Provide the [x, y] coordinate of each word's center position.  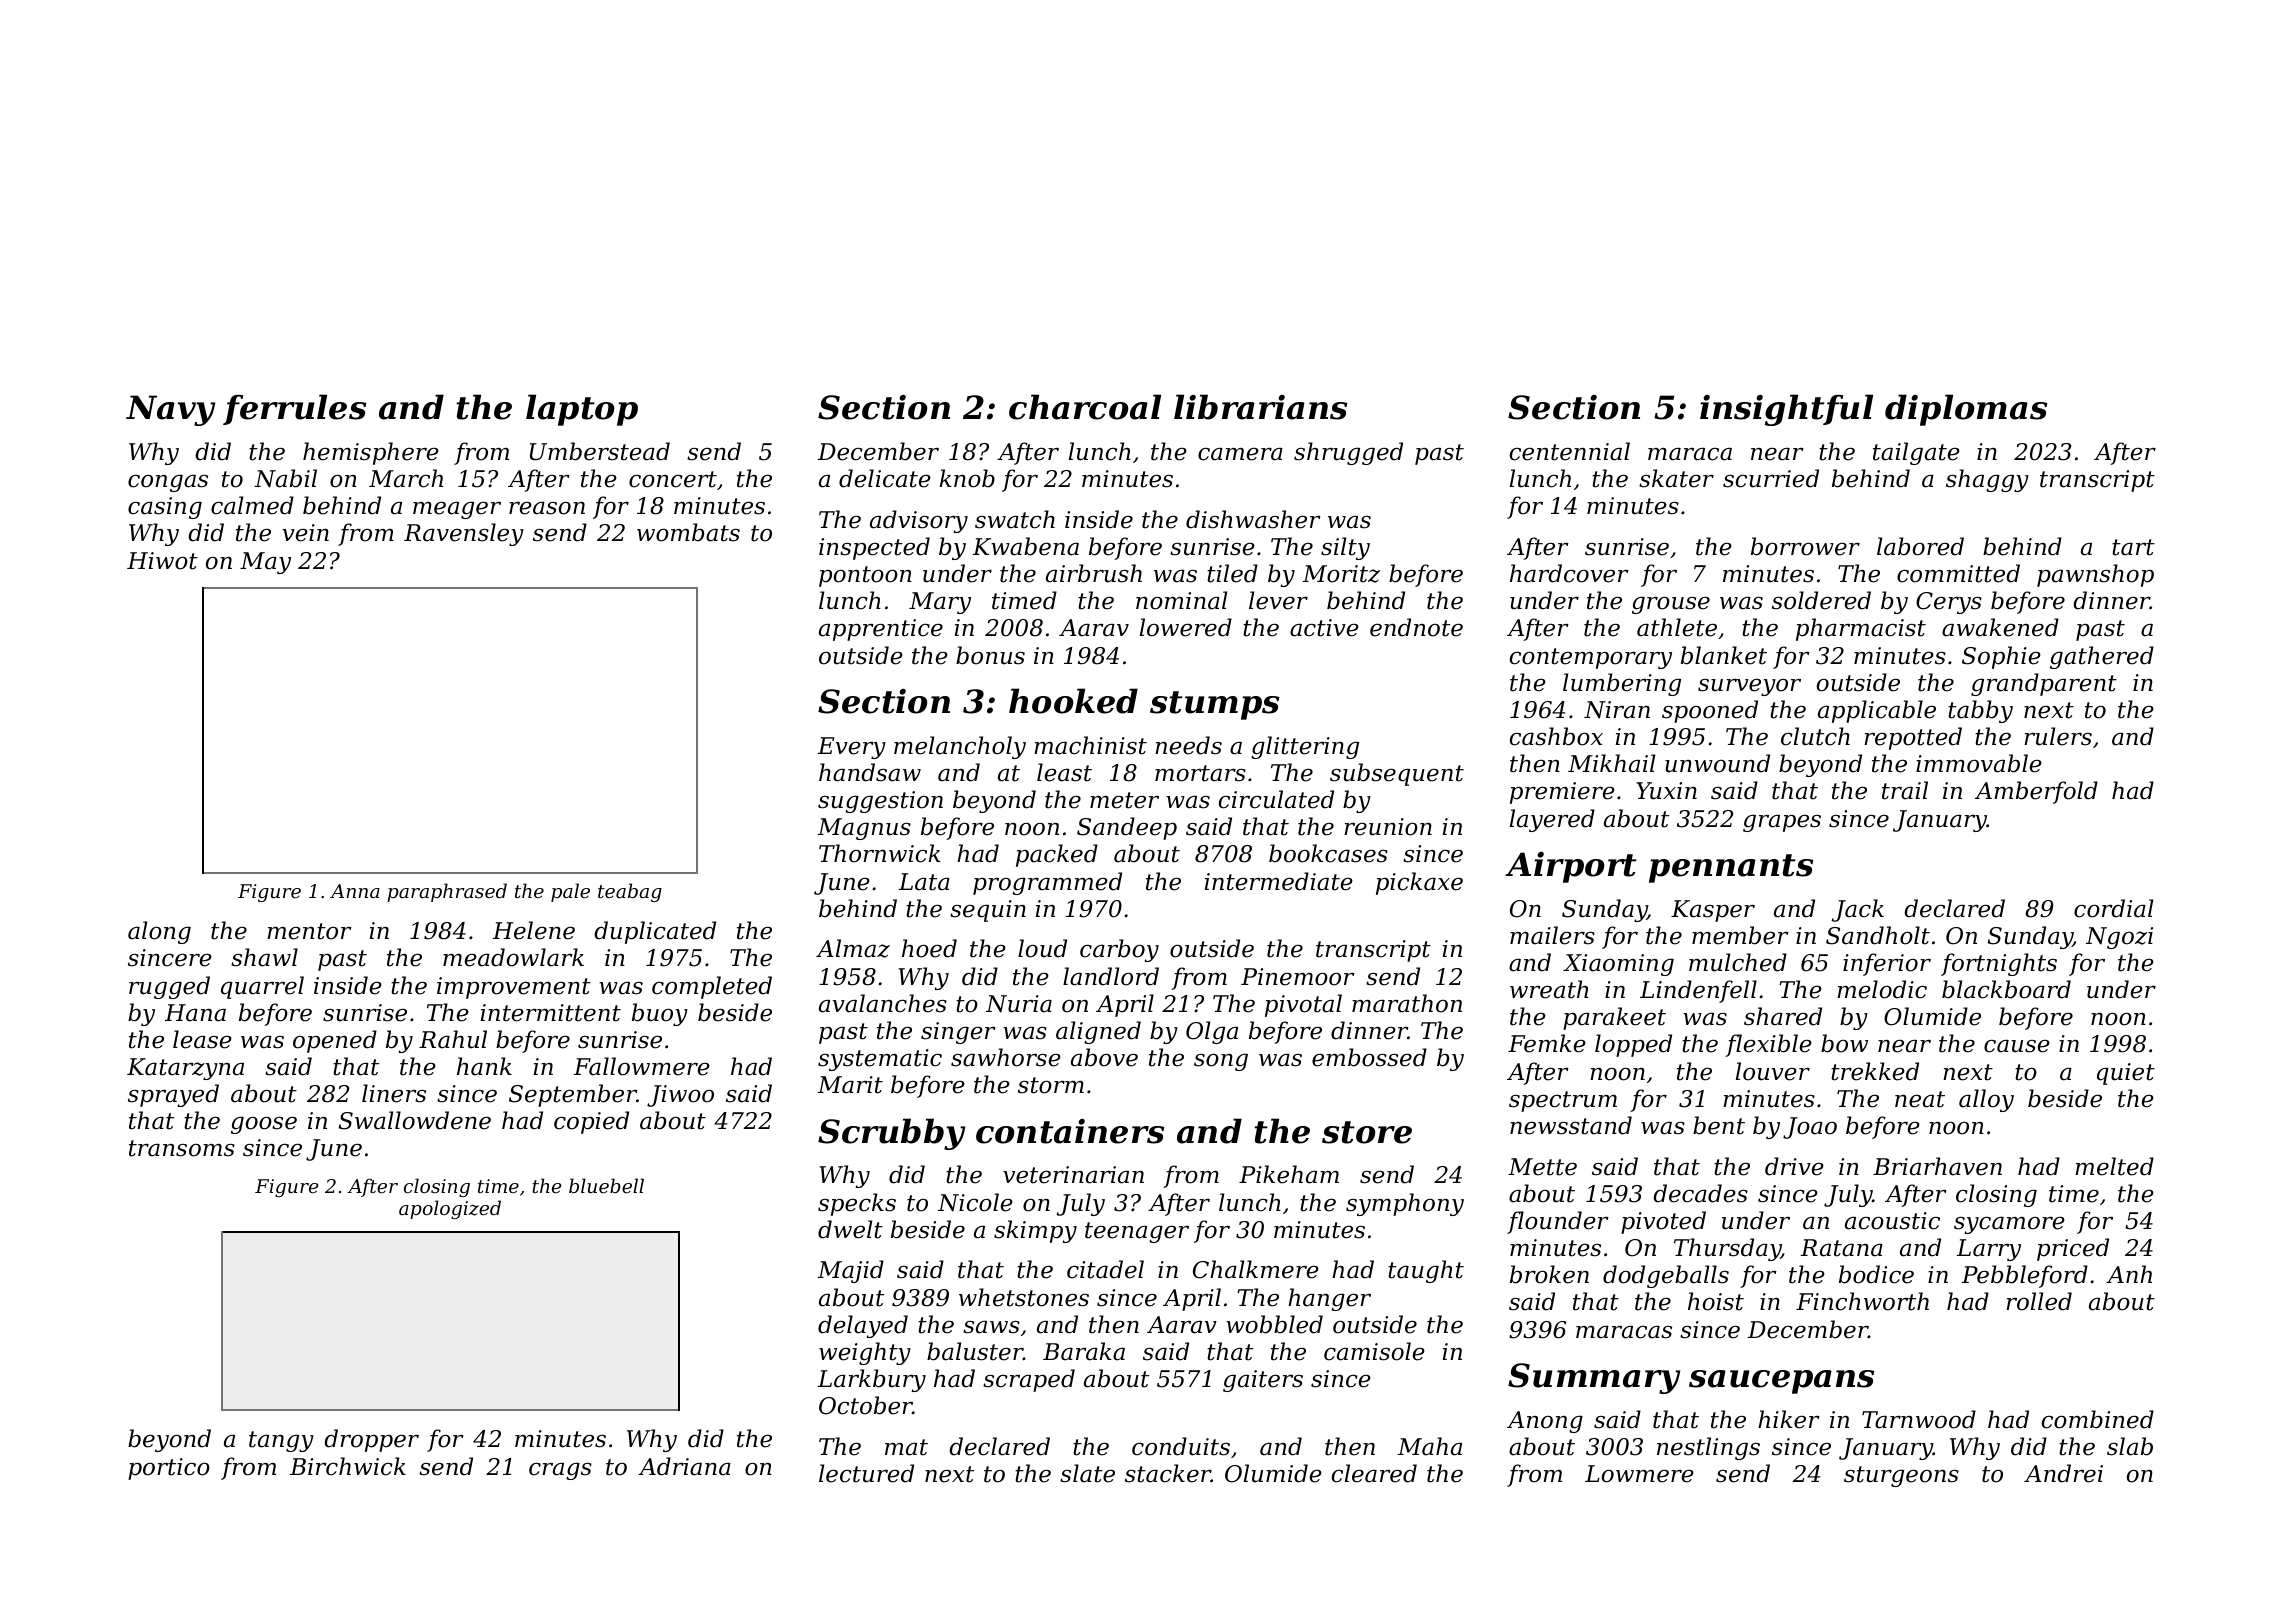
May [265, 563]
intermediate [1279, 881]
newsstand [1571, 1125]
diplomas [1966, 410]
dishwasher [1253, 519]
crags [560, 1471]
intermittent [551, 1013]
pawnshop [2095, 575]
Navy [170, 410]
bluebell [606, 1185]
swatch [1015, 519]
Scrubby [891, 1134]
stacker [1168, 1473]
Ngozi [2119, 938]
